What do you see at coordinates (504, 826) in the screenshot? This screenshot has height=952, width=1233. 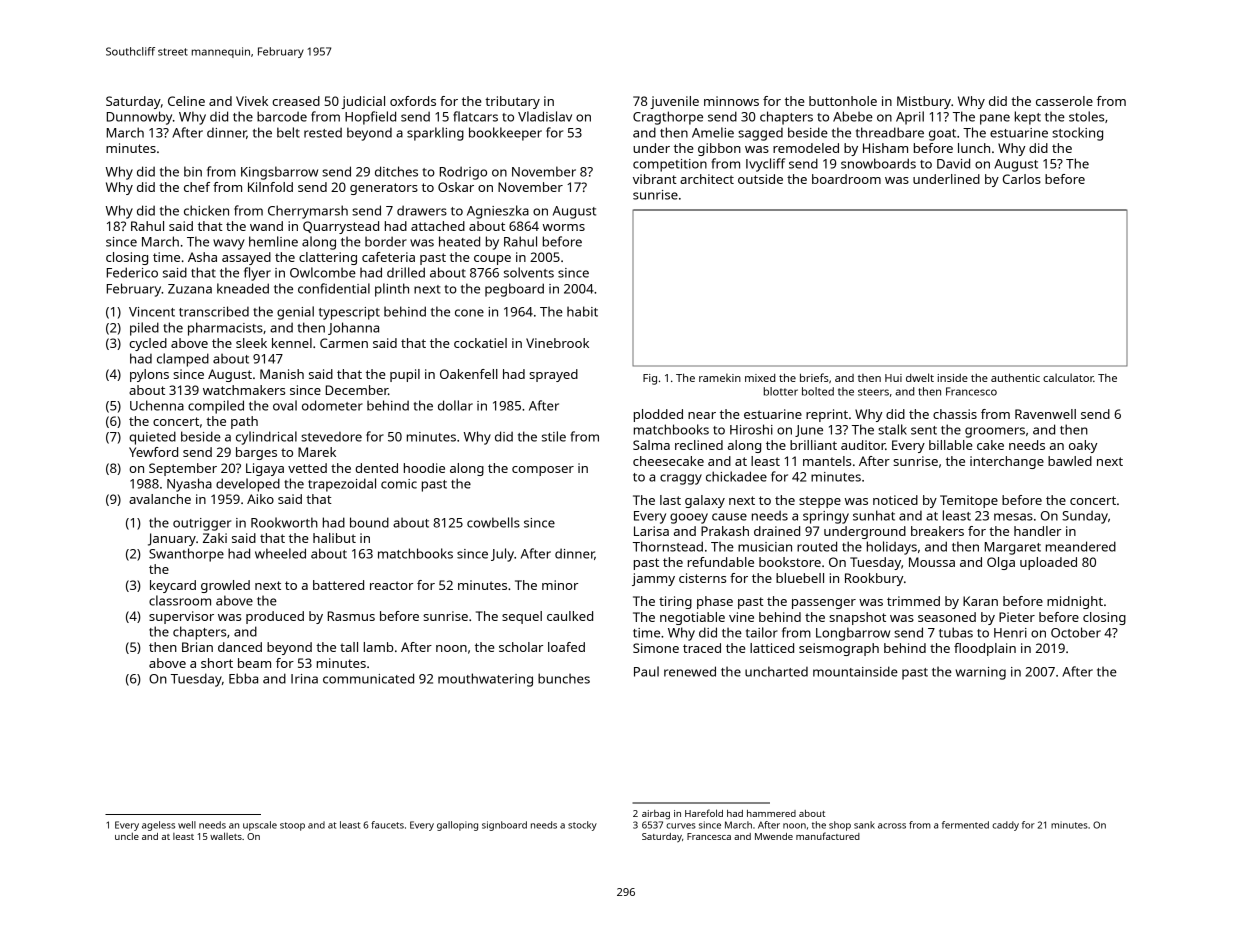 I see `signboard` at bounding box center [504, 826].
